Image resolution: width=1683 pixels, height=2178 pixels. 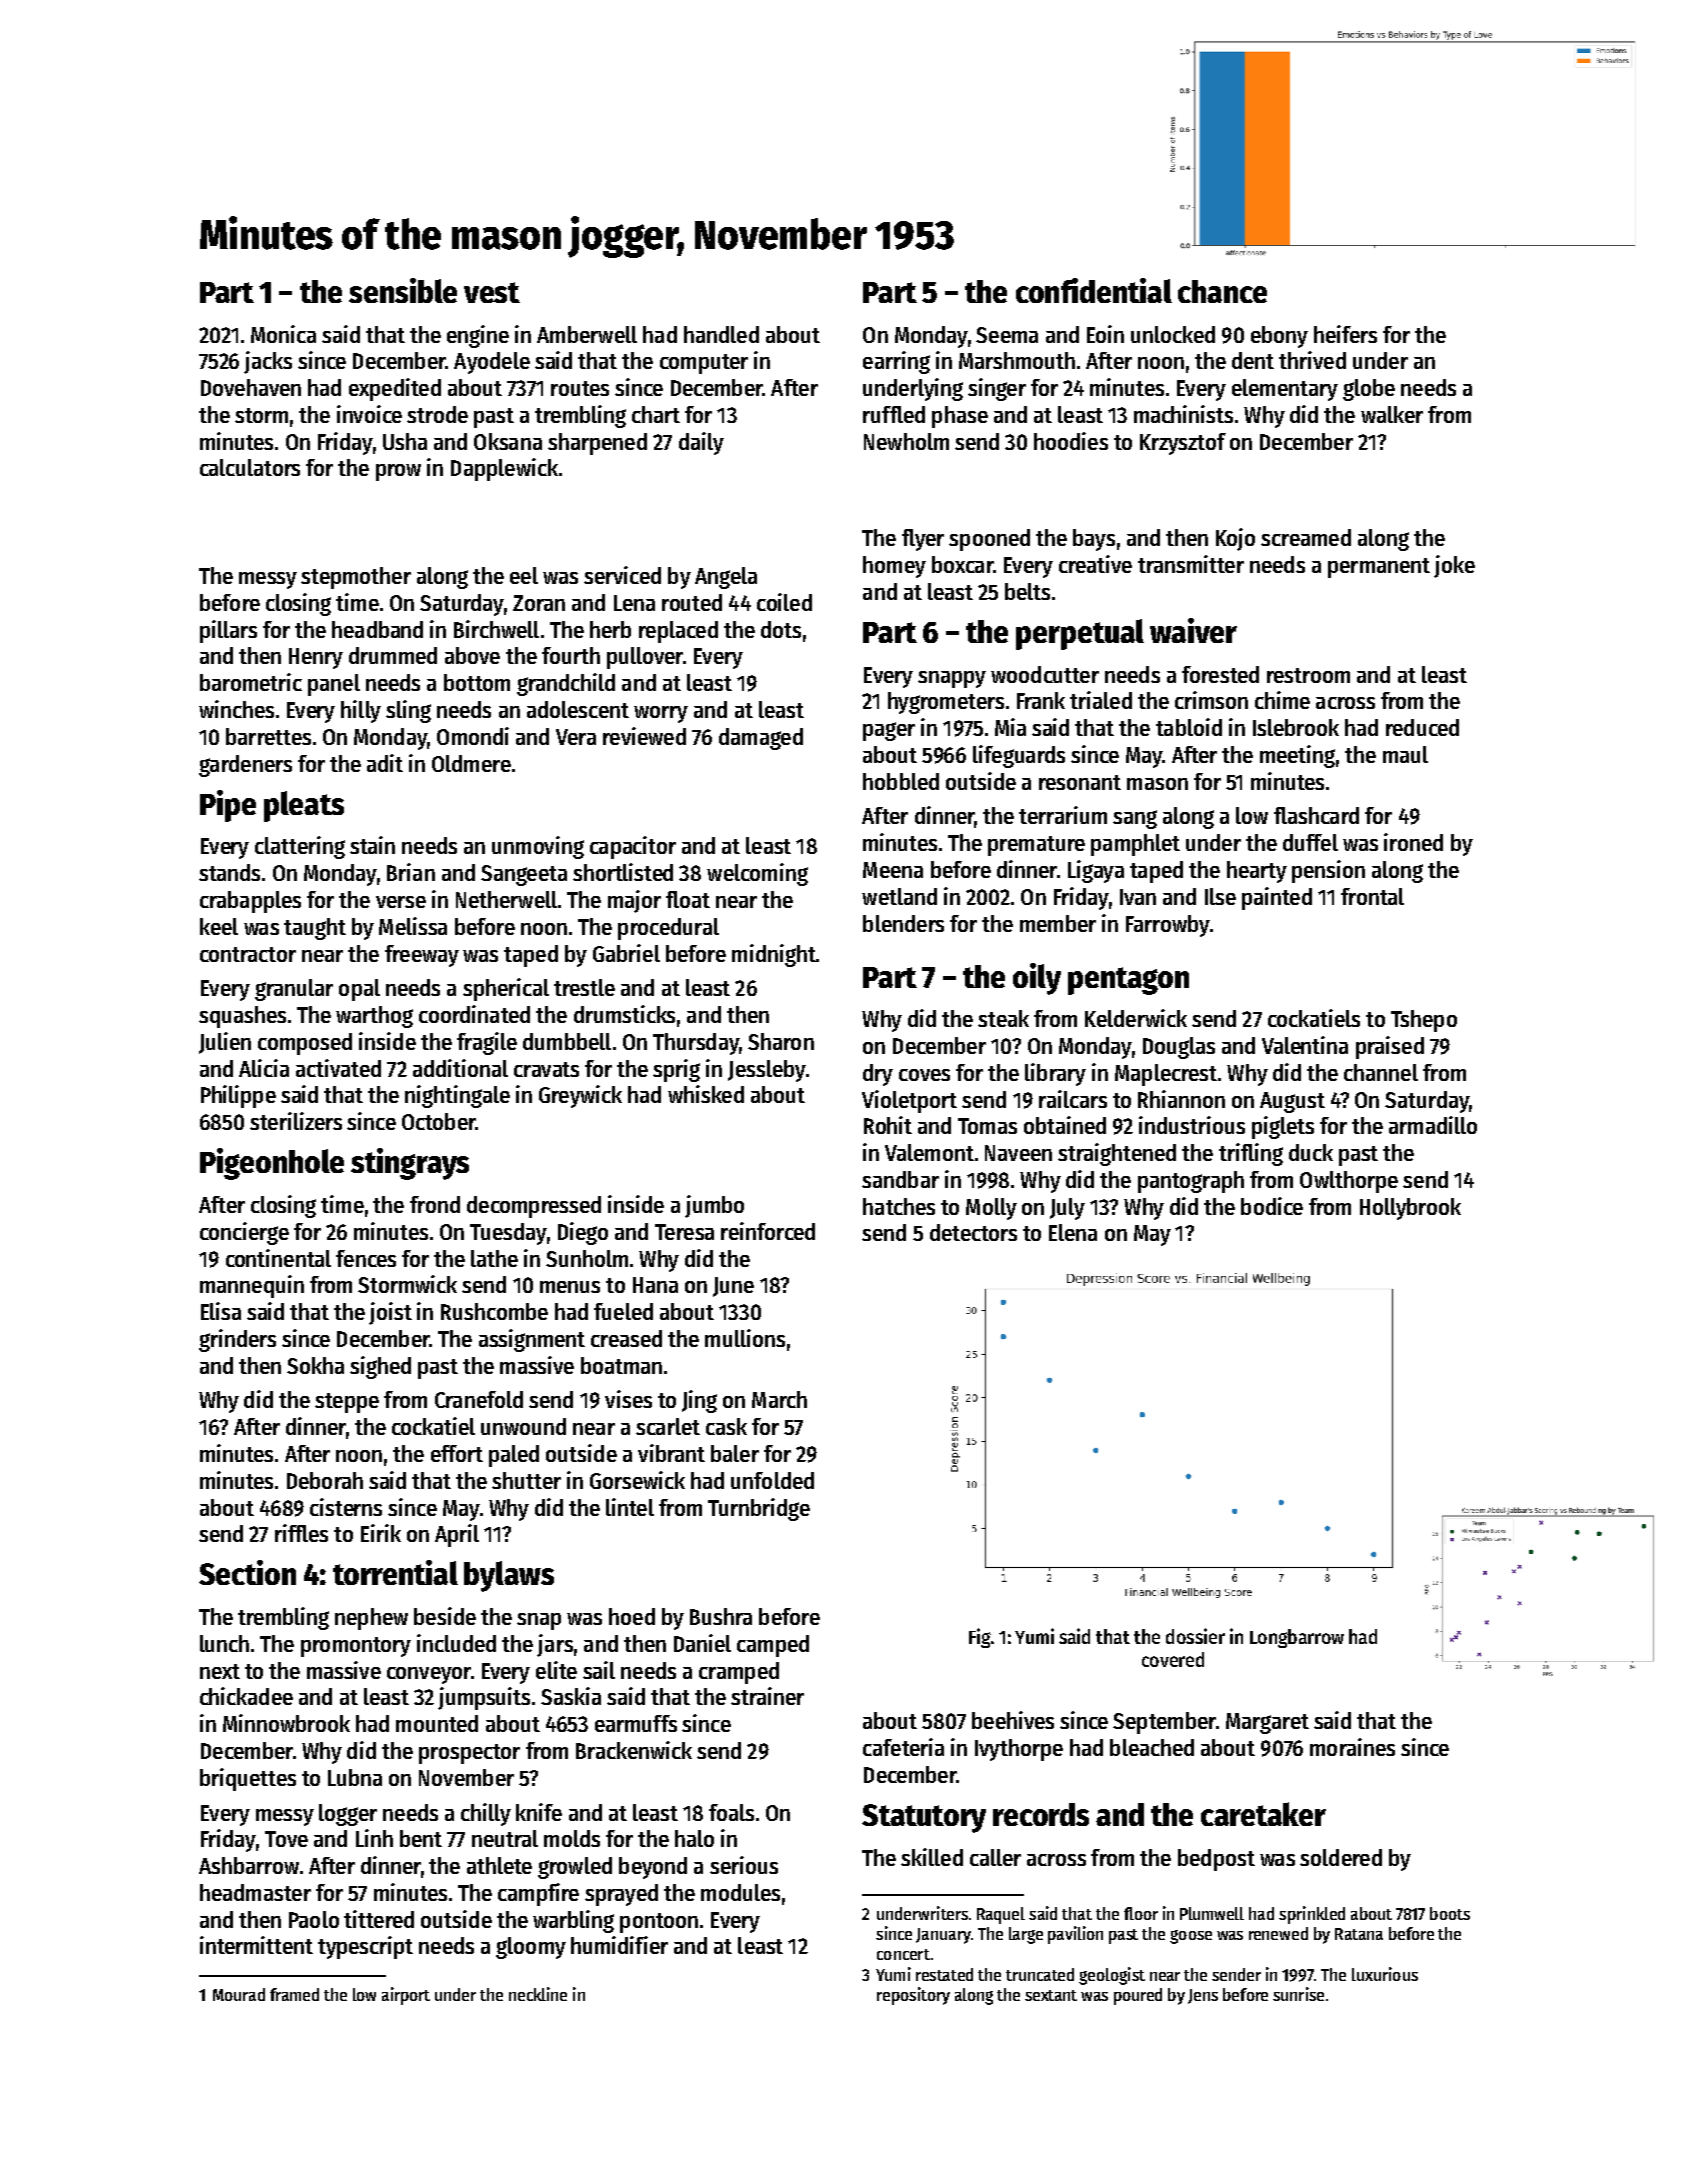 What do you see at coordinates (714, 1206) in the screenshot?
I see `jumbo` at bounding box center [714, 1206].
